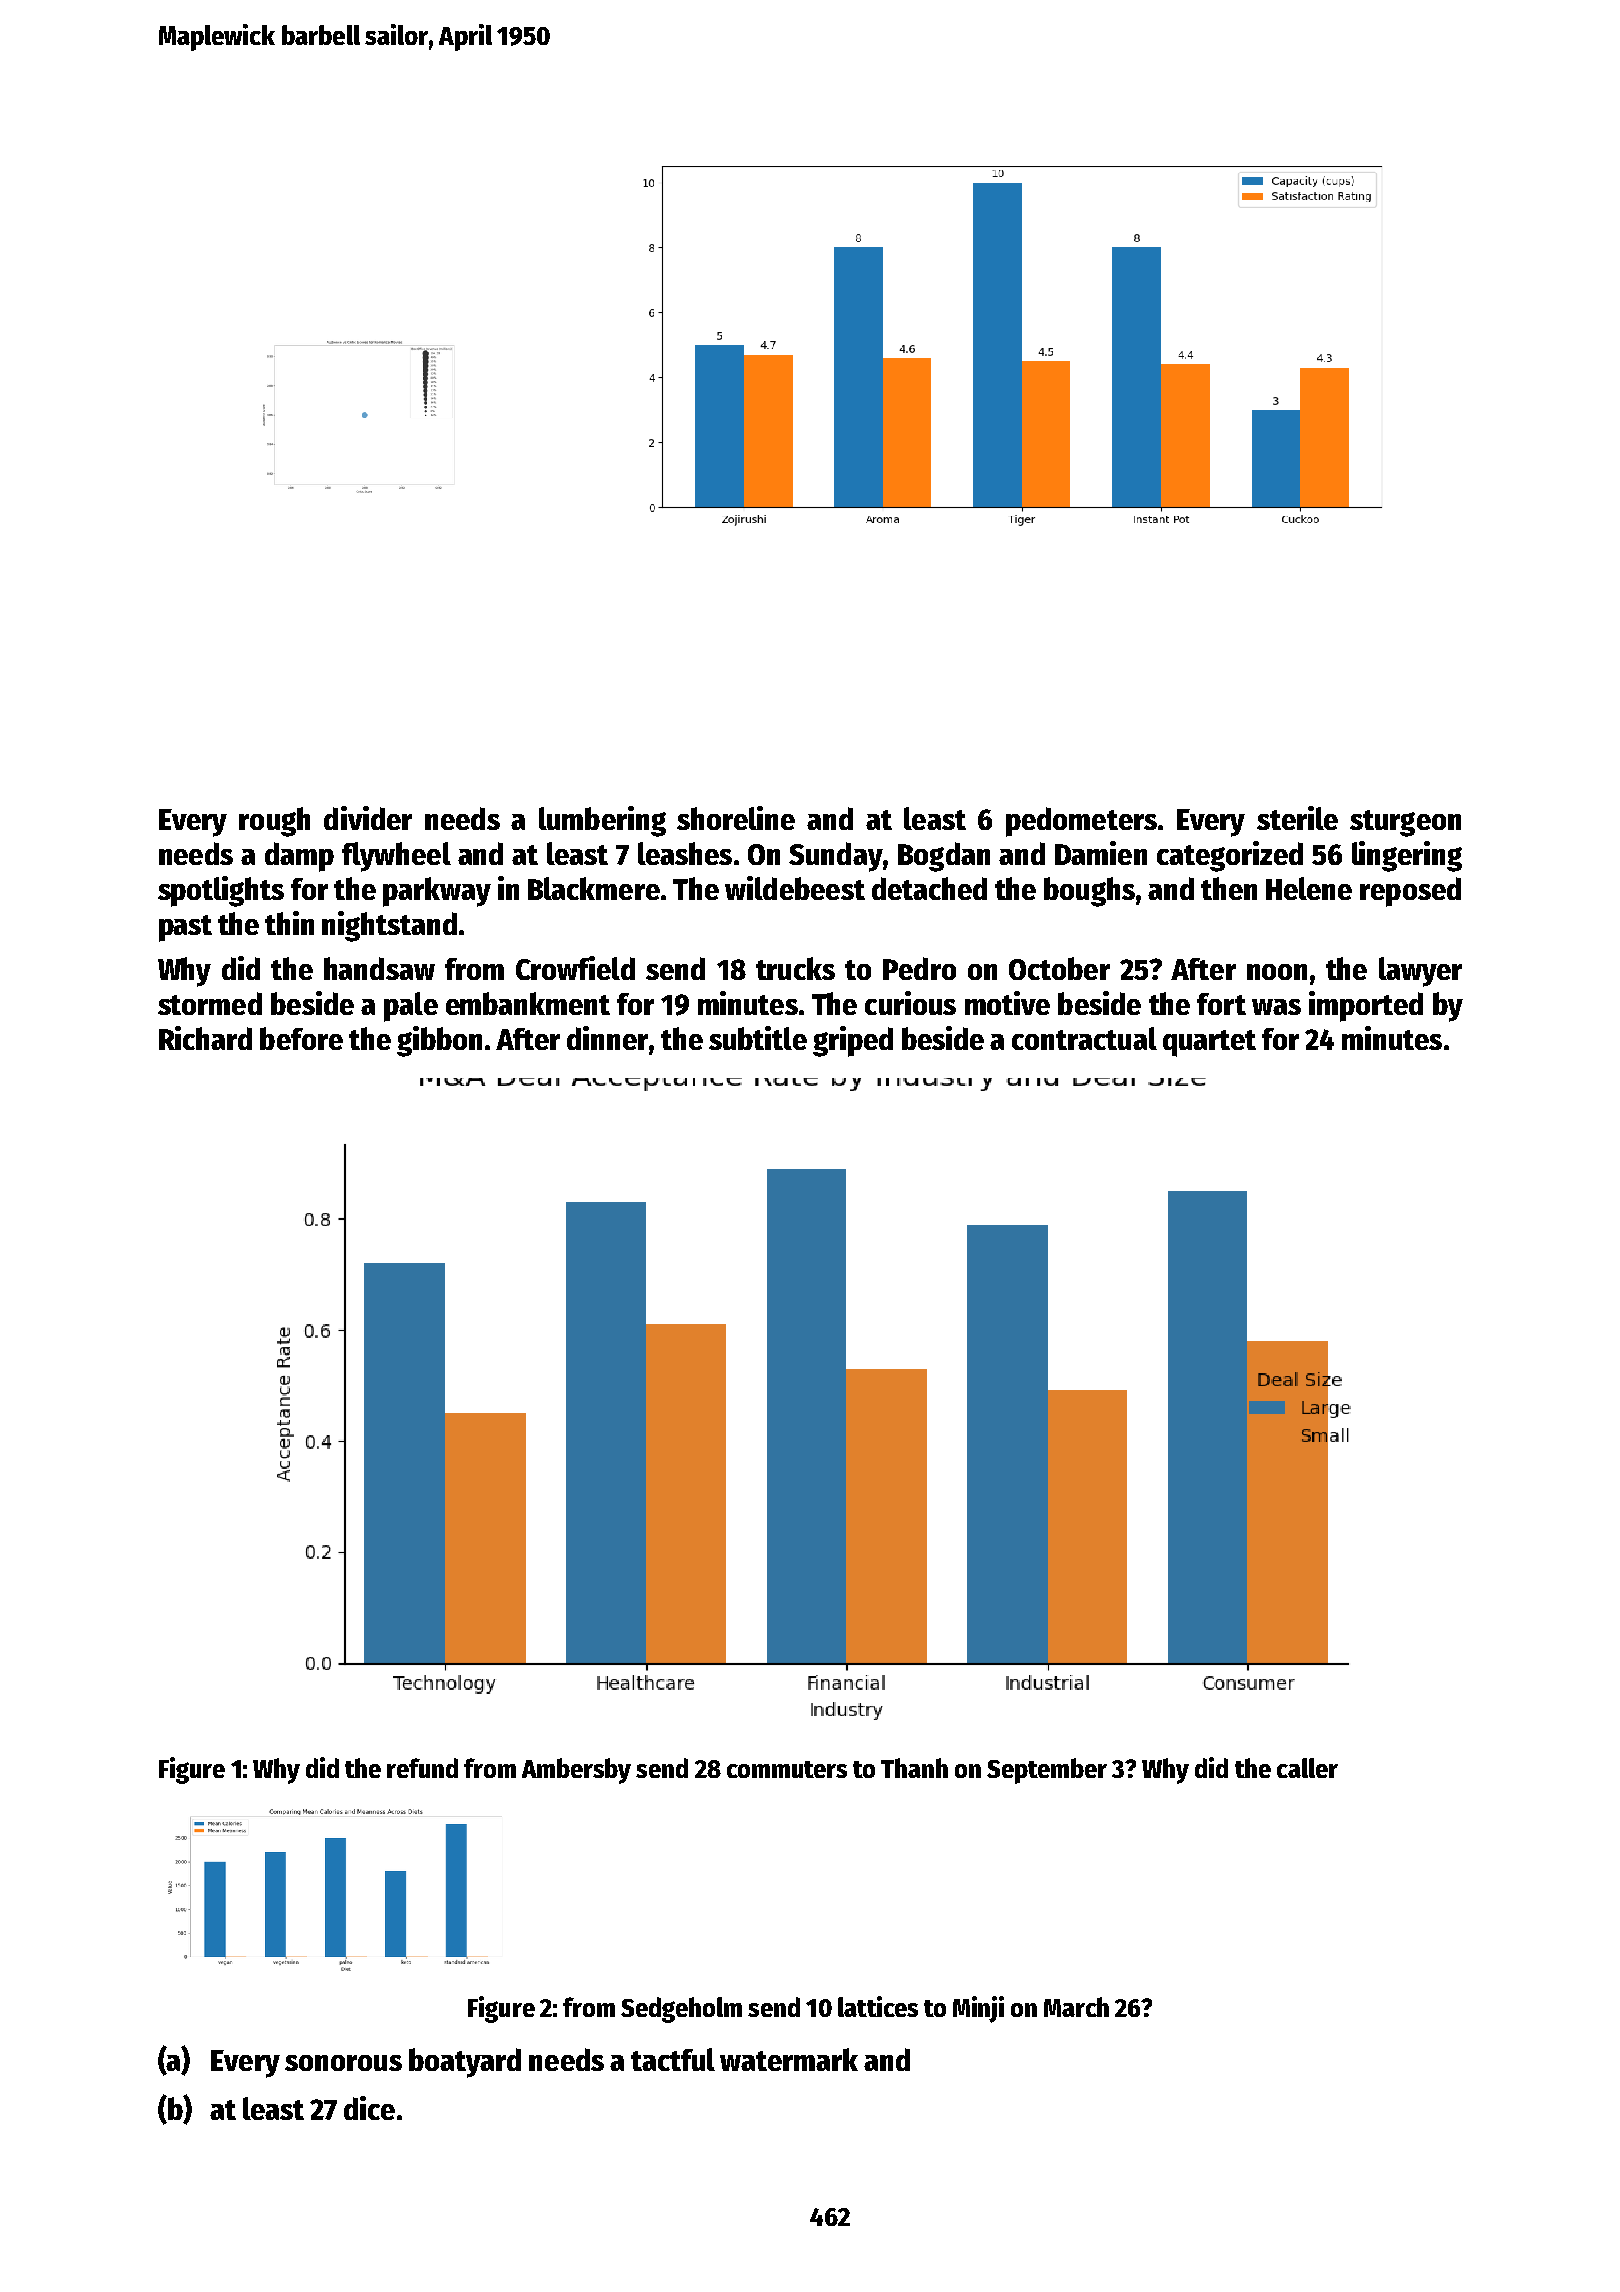  I want to click on dice, so click(369, 2108).
